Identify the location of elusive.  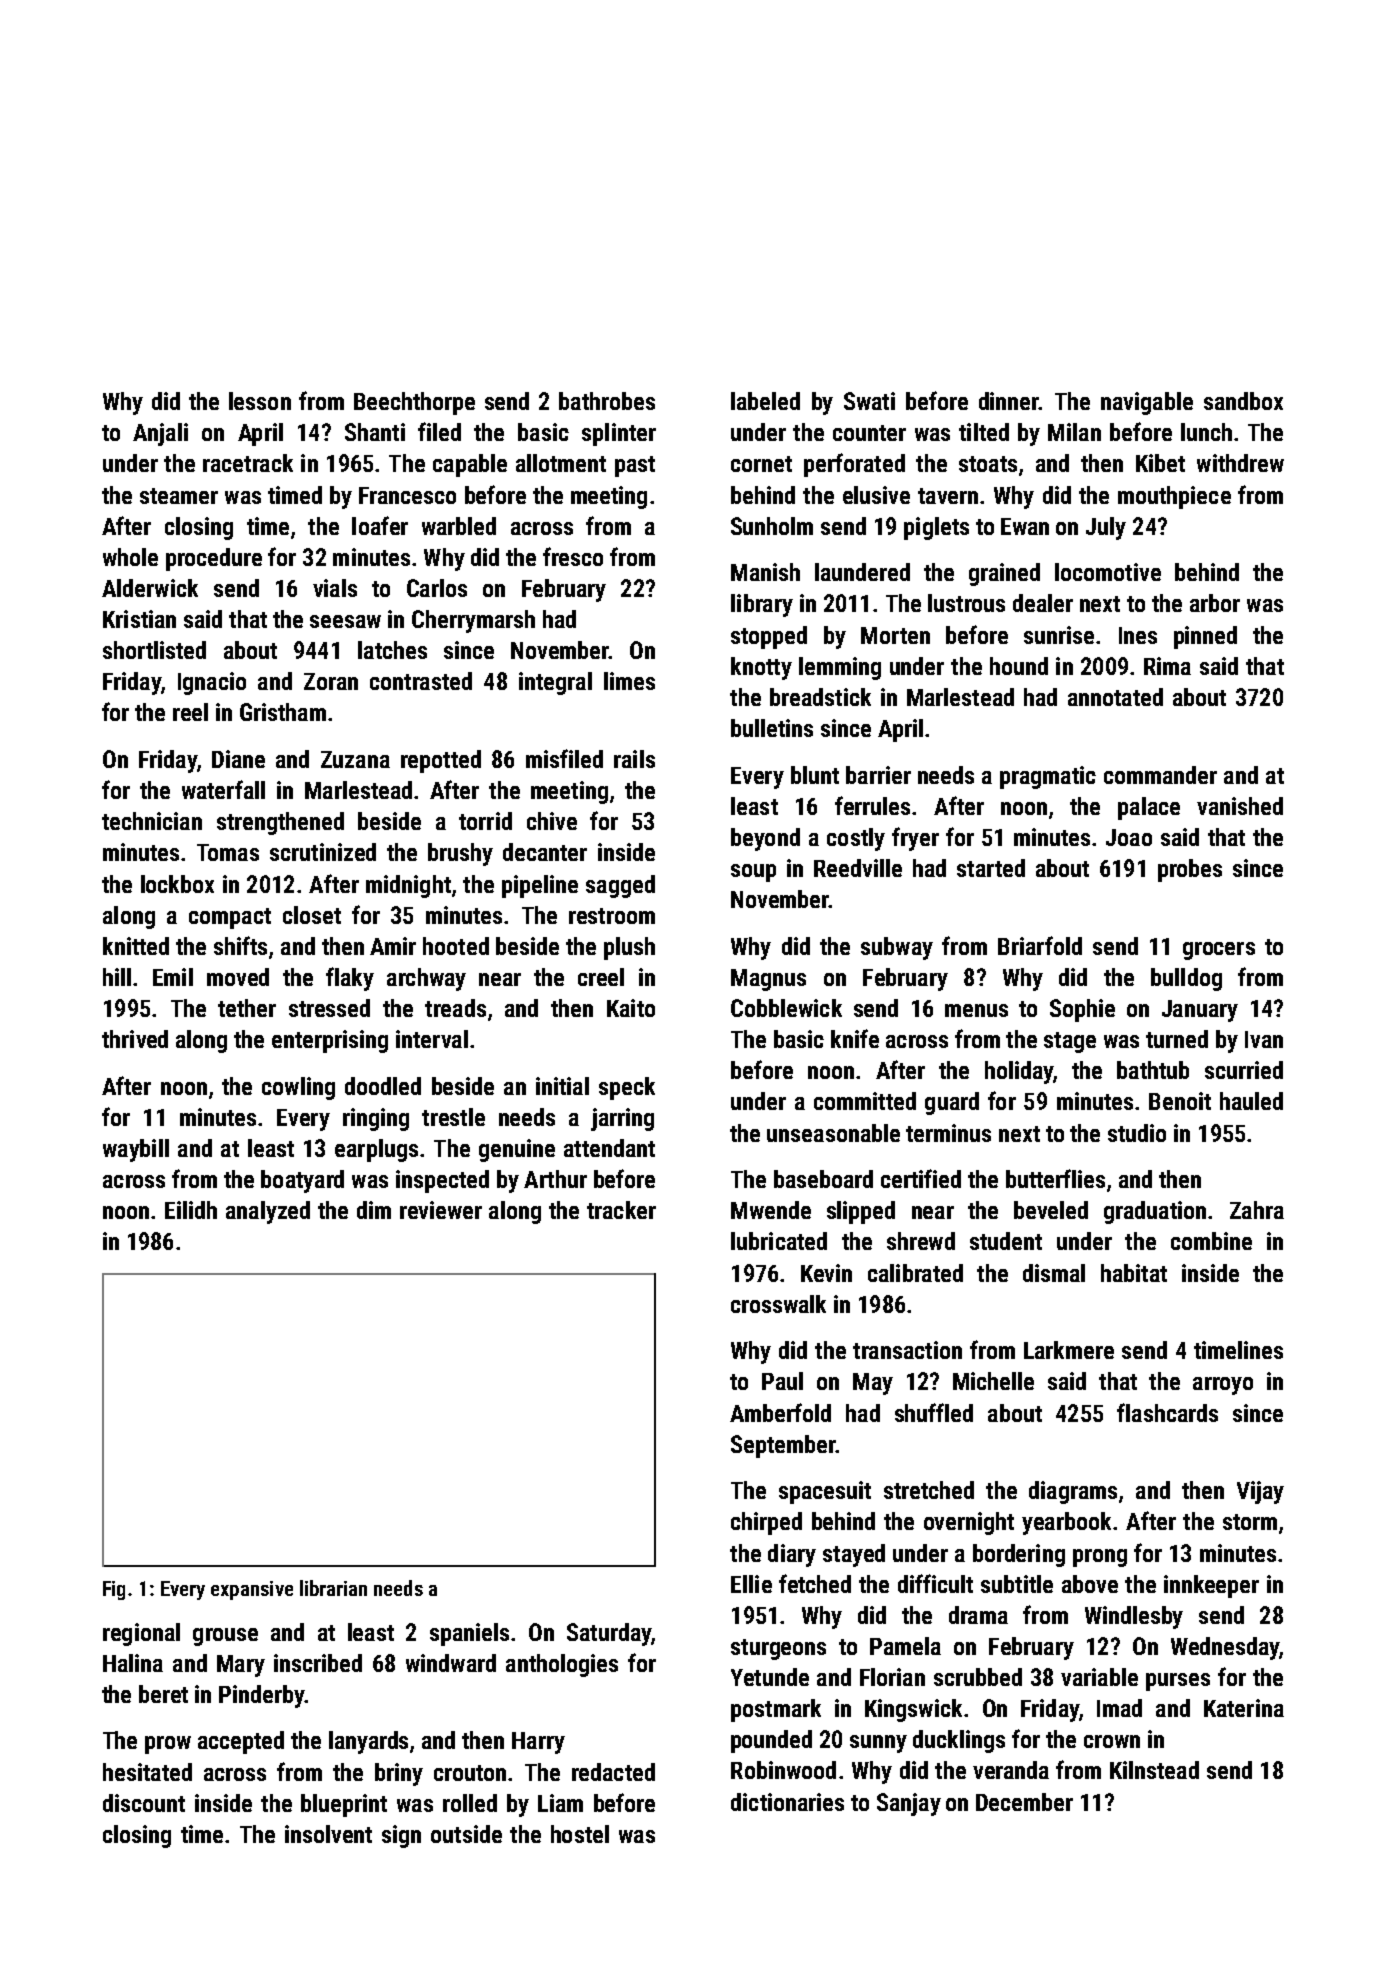
(876, 495).
